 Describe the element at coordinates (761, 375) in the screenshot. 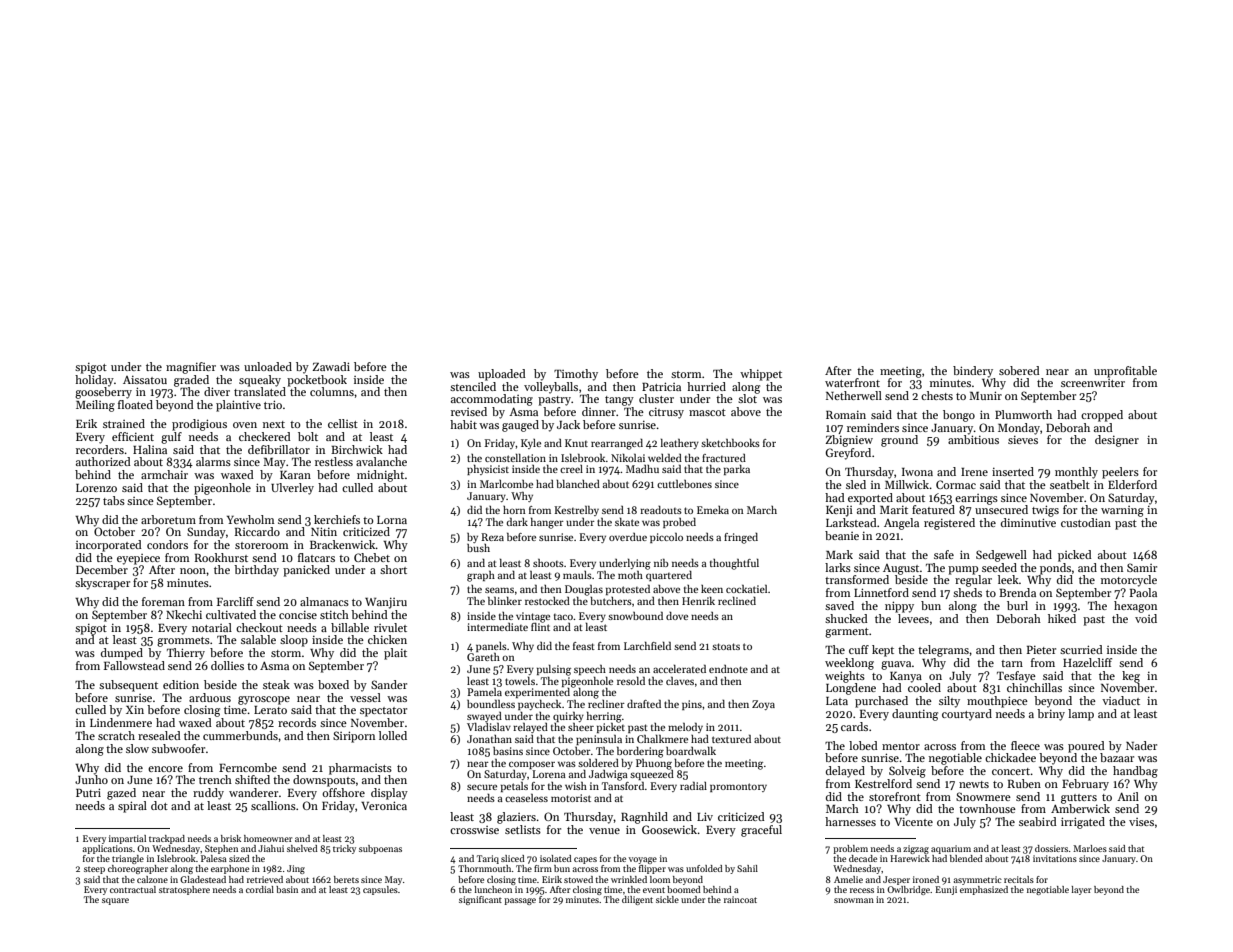

I see `whippet` at that location.
